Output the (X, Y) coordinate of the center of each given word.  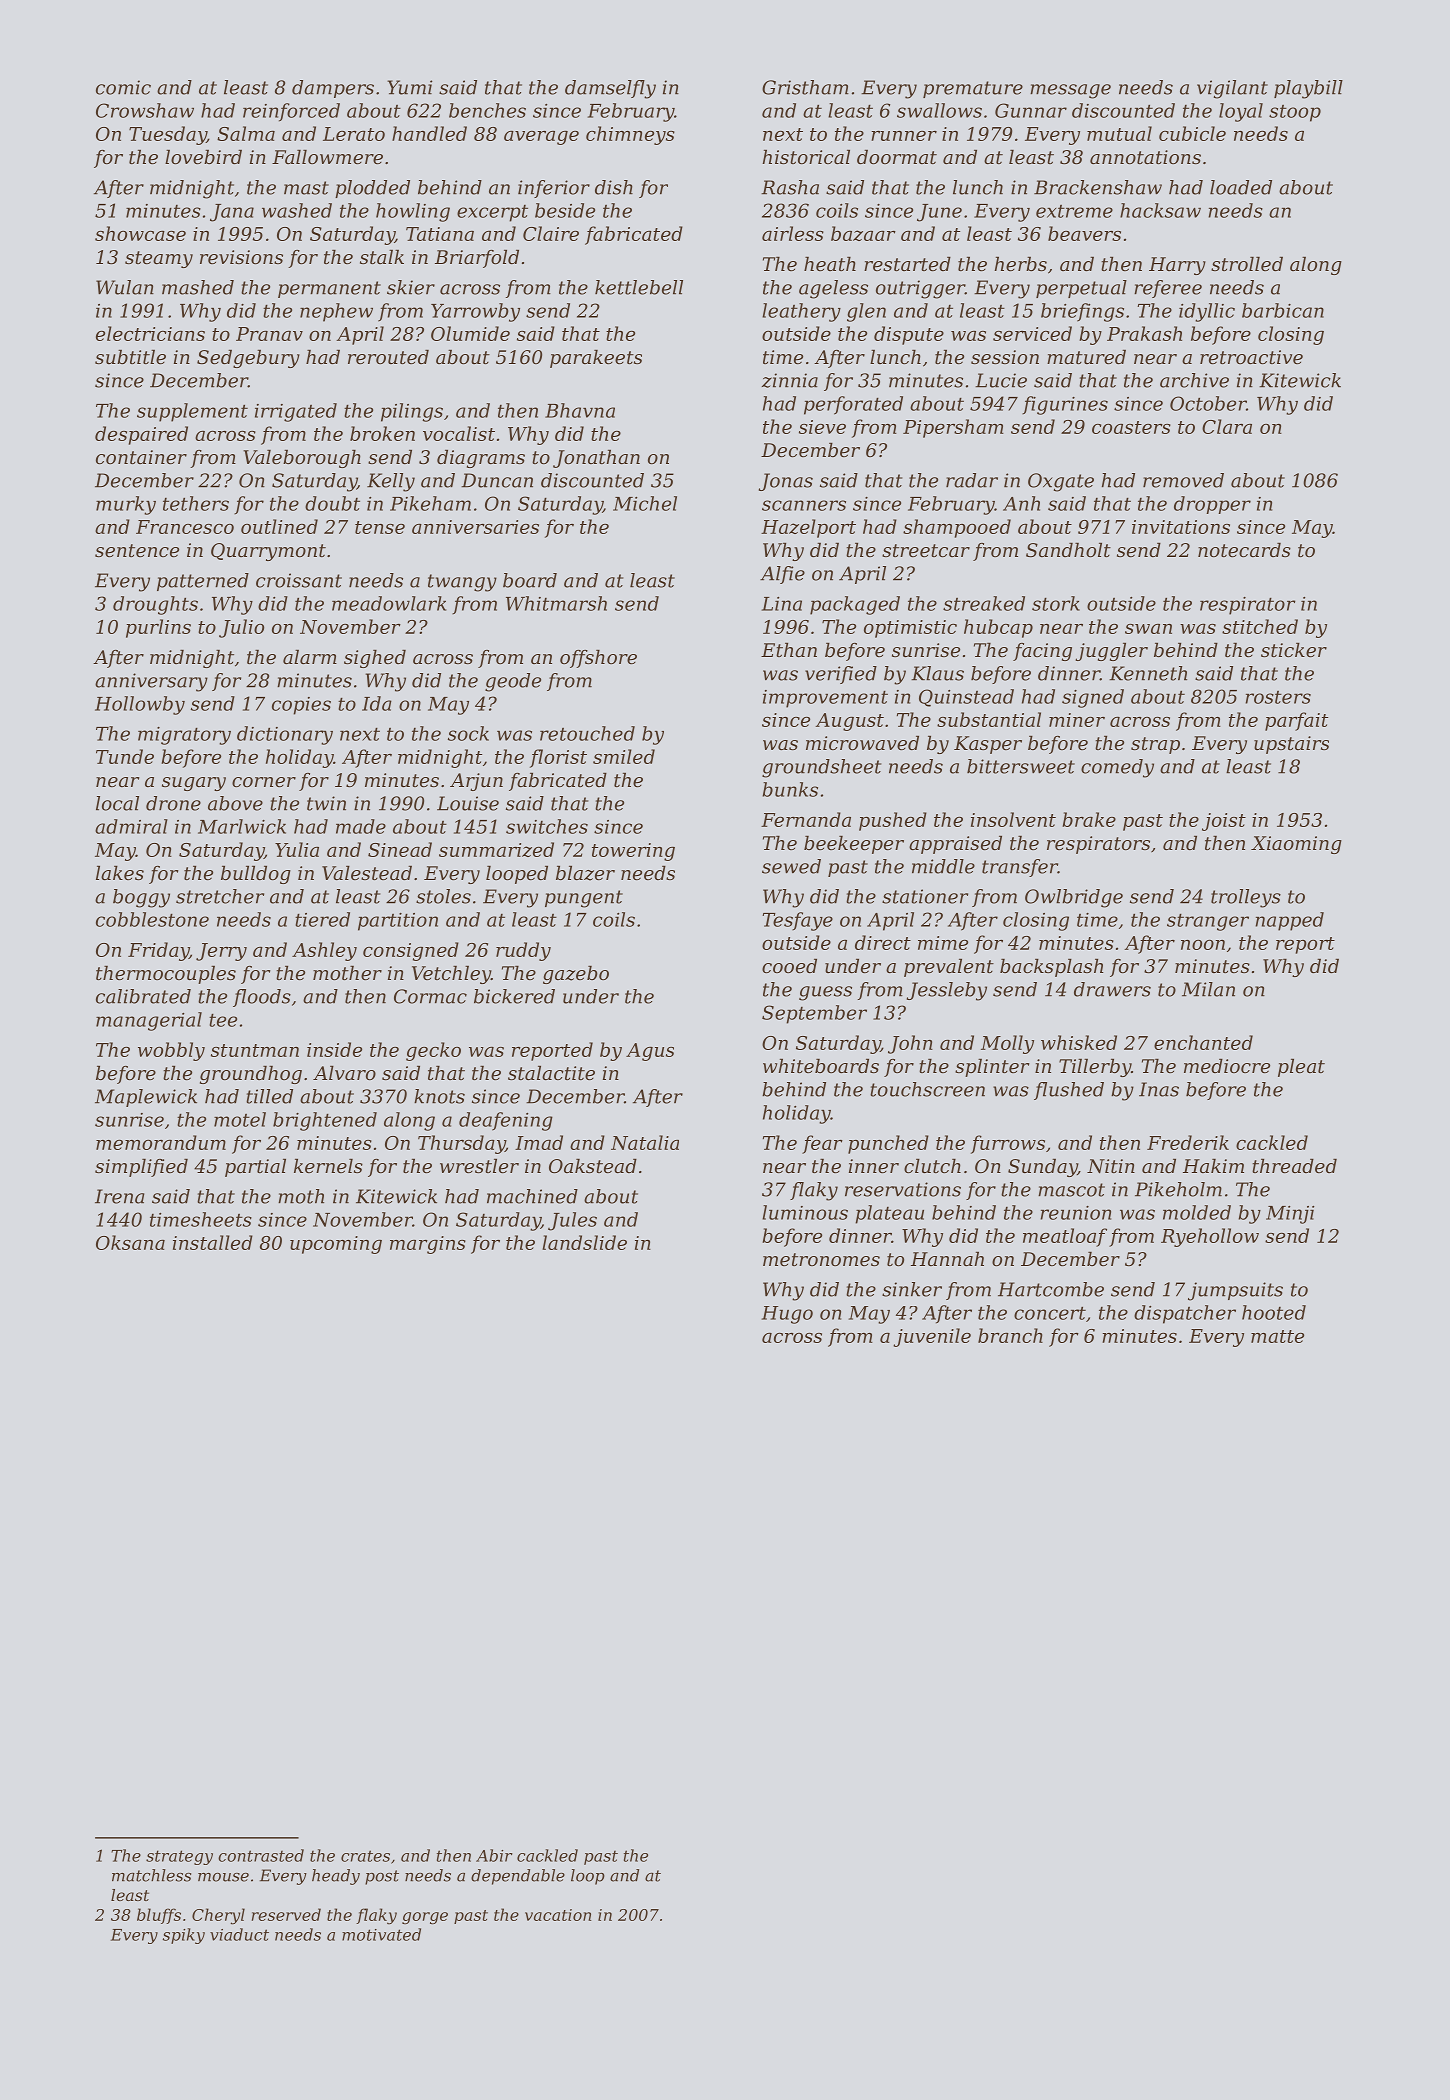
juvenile (932, 1337)
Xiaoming (1296, 845)
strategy (179, 1857)
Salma (246, 133)
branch (1010, 1335)
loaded (1241, 187)
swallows (939, 110)
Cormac (430, 996)
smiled (624, 756)
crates (365, 1856)
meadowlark (389, 603)
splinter (992, 1067)
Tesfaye (797, 921)
